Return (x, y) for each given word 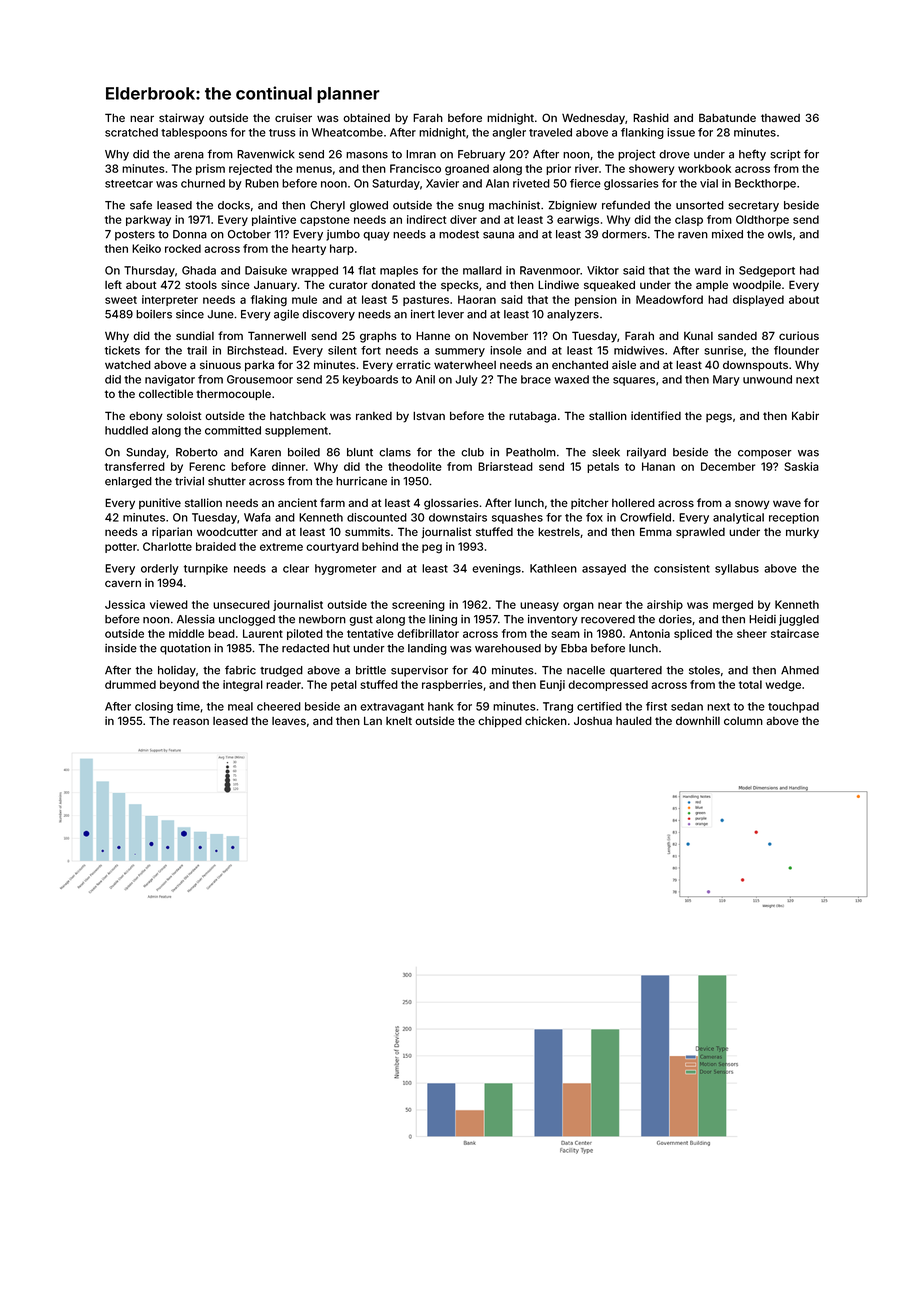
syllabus (737, 569)
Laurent (263, 633)
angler (509, 133)
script (785, 155)
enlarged (128, 482)
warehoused (508, 648)
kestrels (559, 531)
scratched (131, 132)
